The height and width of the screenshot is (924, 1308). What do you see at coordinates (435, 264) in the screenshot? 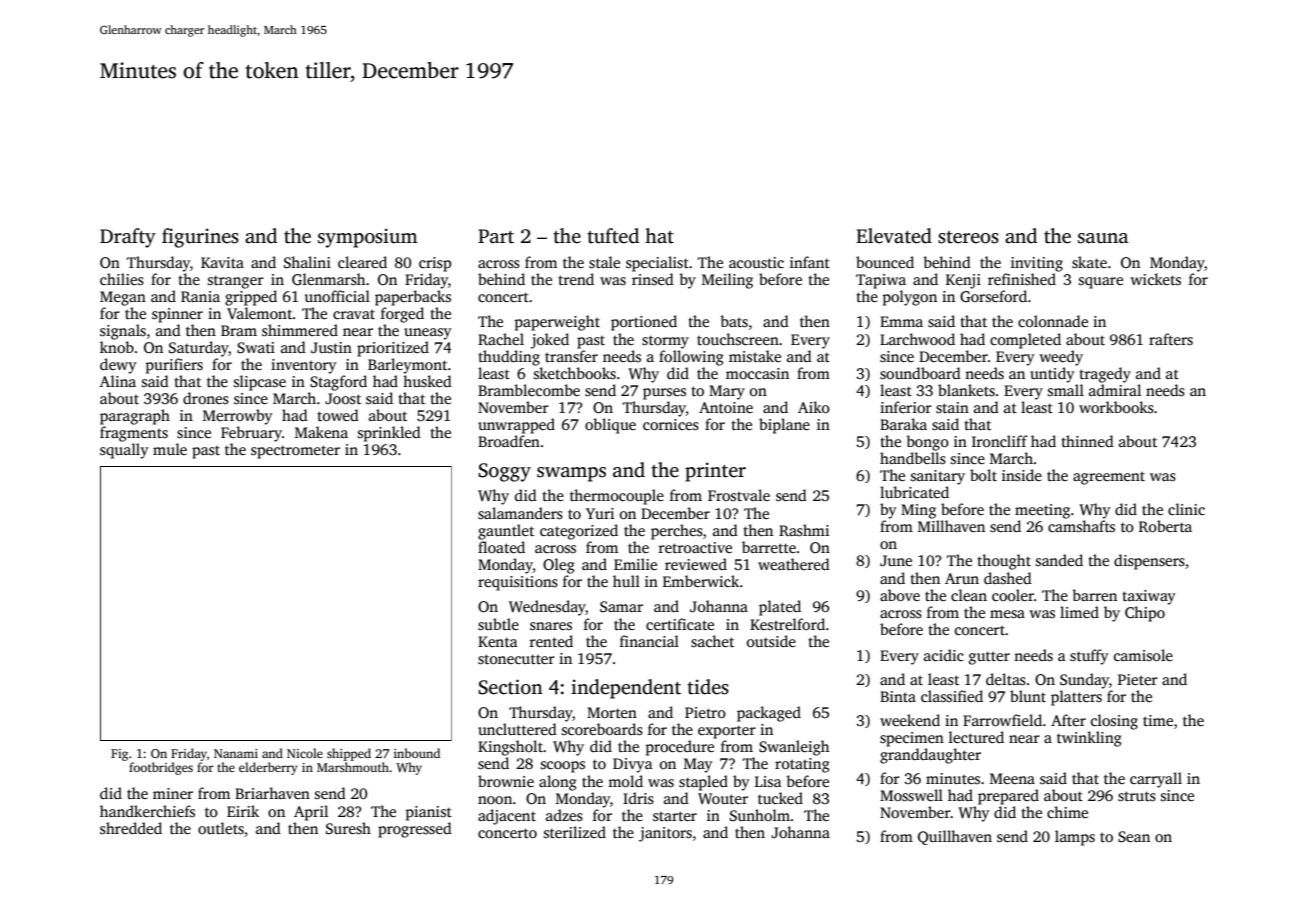
I see `crisp` at bounding box center [435, 264].
